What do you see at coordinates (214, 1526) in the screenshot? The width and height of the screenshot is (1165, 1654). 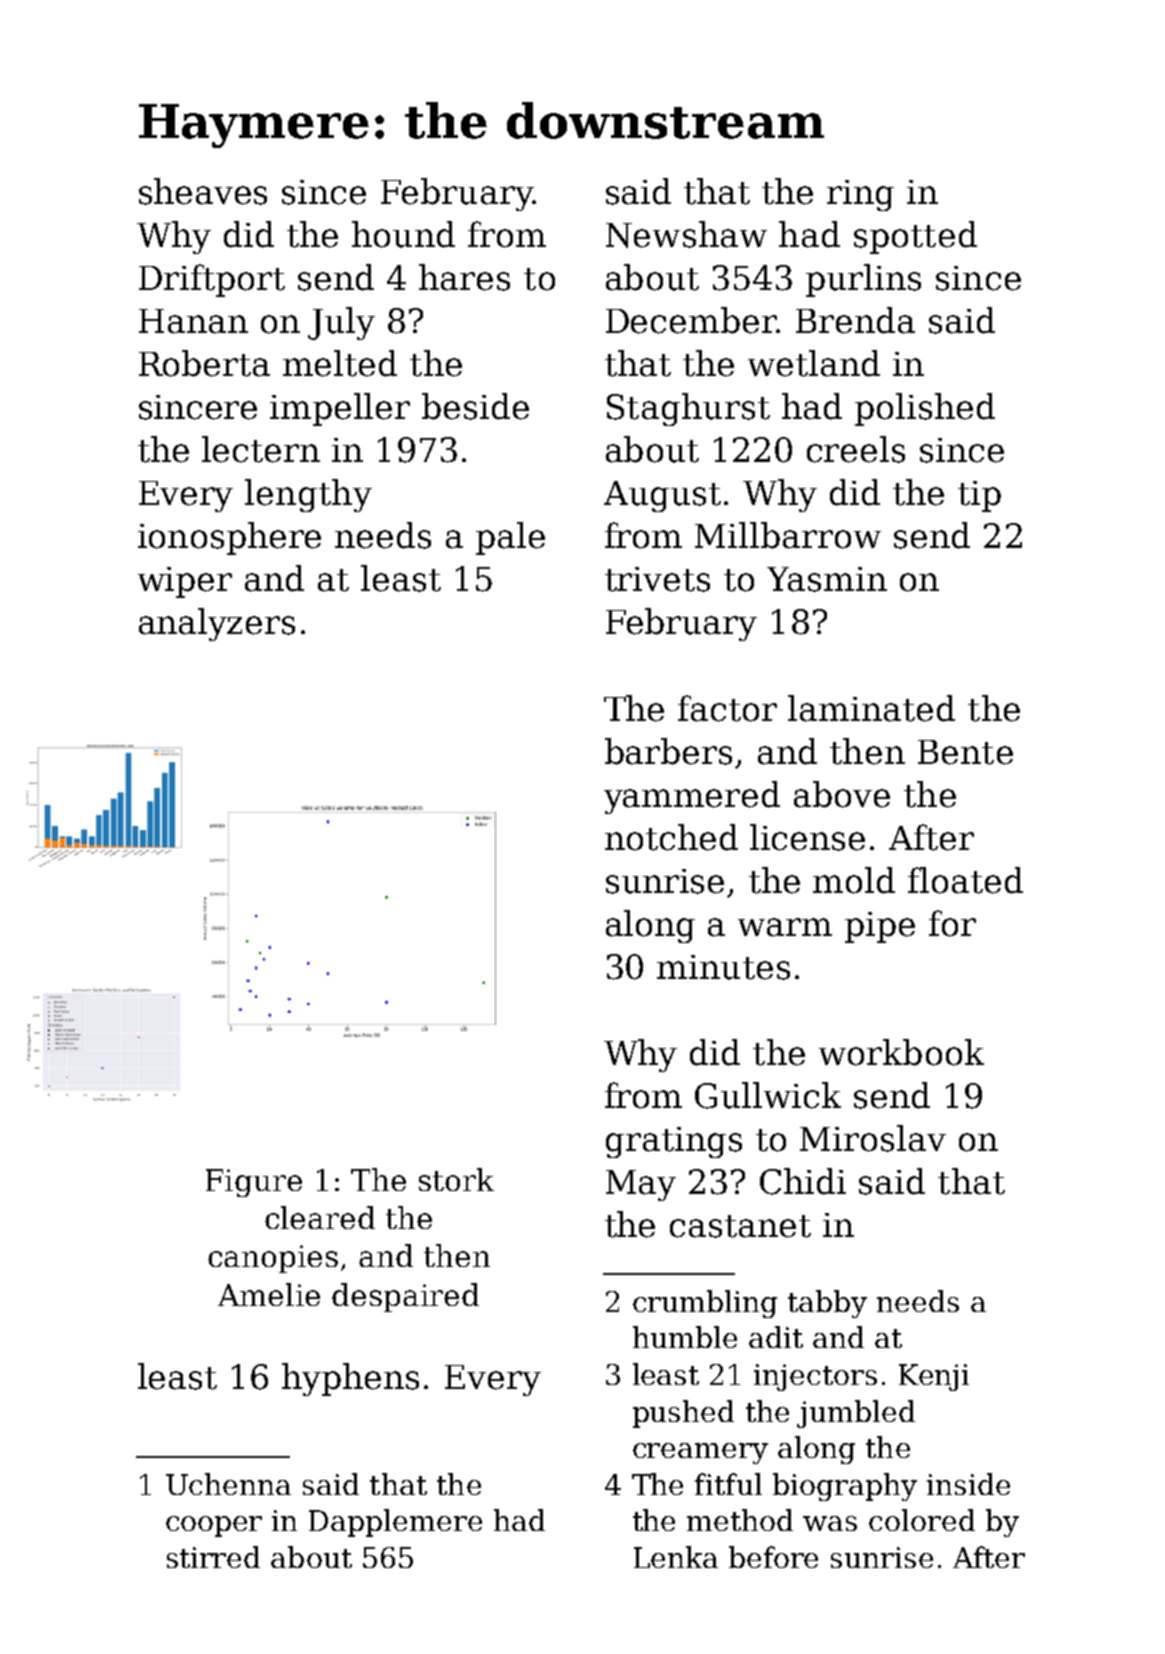 I see `cooper` at bounding box center [214, 1526].
